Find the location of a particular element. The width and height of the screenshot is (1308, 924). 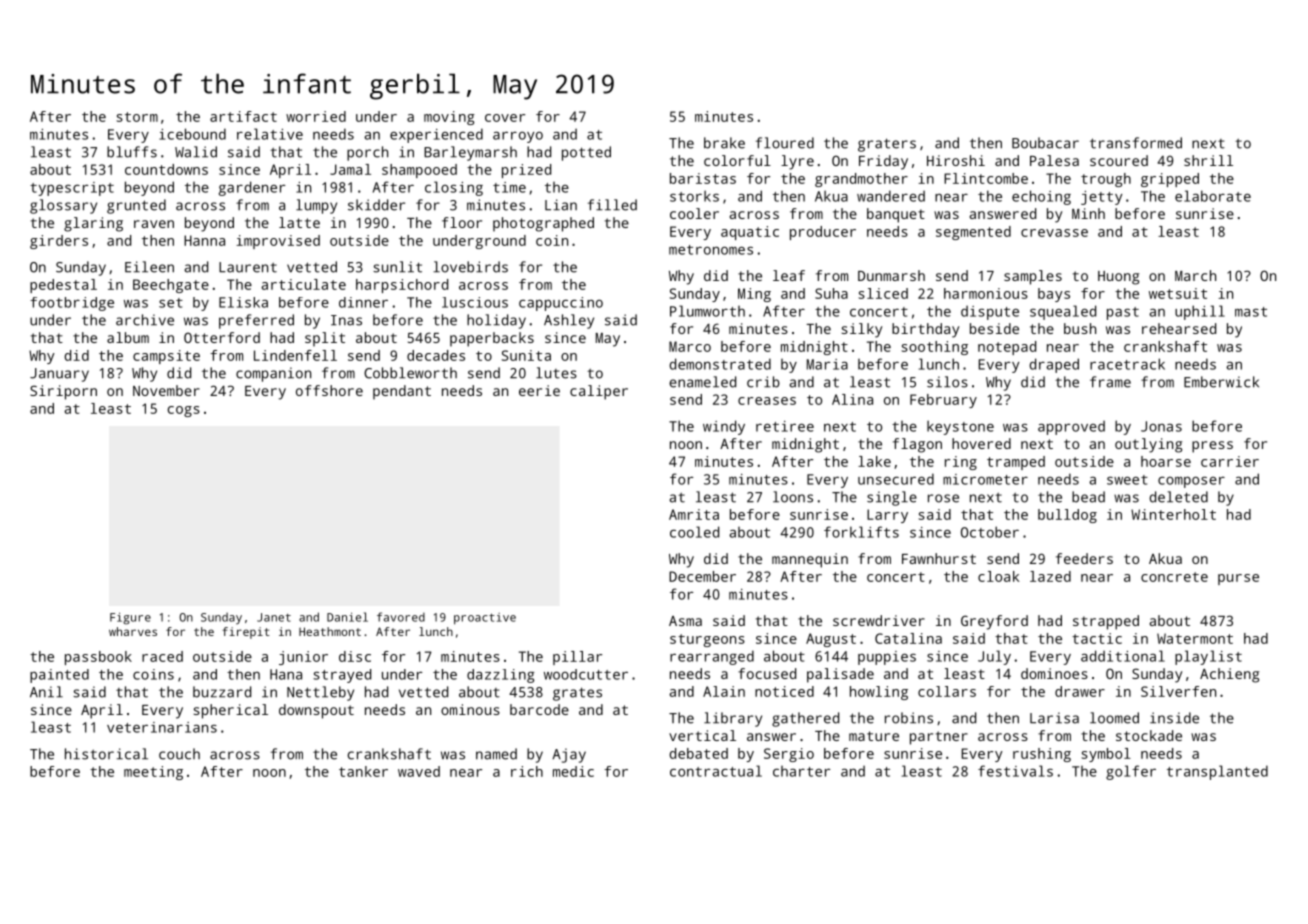

palisade is located at coordinates (840, 675).
